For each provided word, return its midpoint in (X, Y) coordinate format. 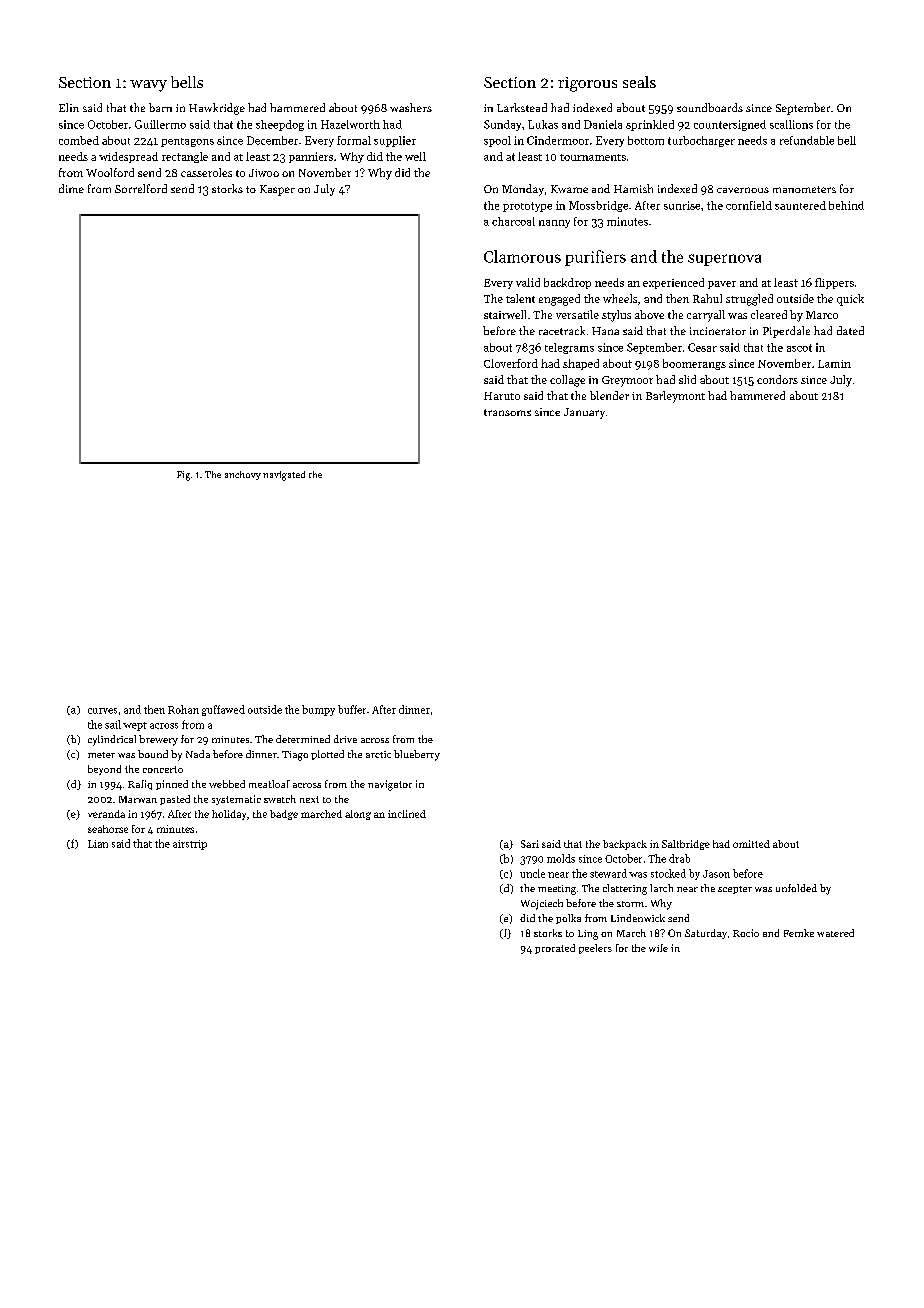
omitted (751, 844)
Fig (183, 476)
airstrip (190, 845)
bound (153, 754)
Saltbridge (686, 845)
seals (639, 82)
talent (520, 298)
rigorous (587, 84)
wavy (148, 86)
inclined (407, 814)
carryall (706, 316)
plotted (327, 755)
